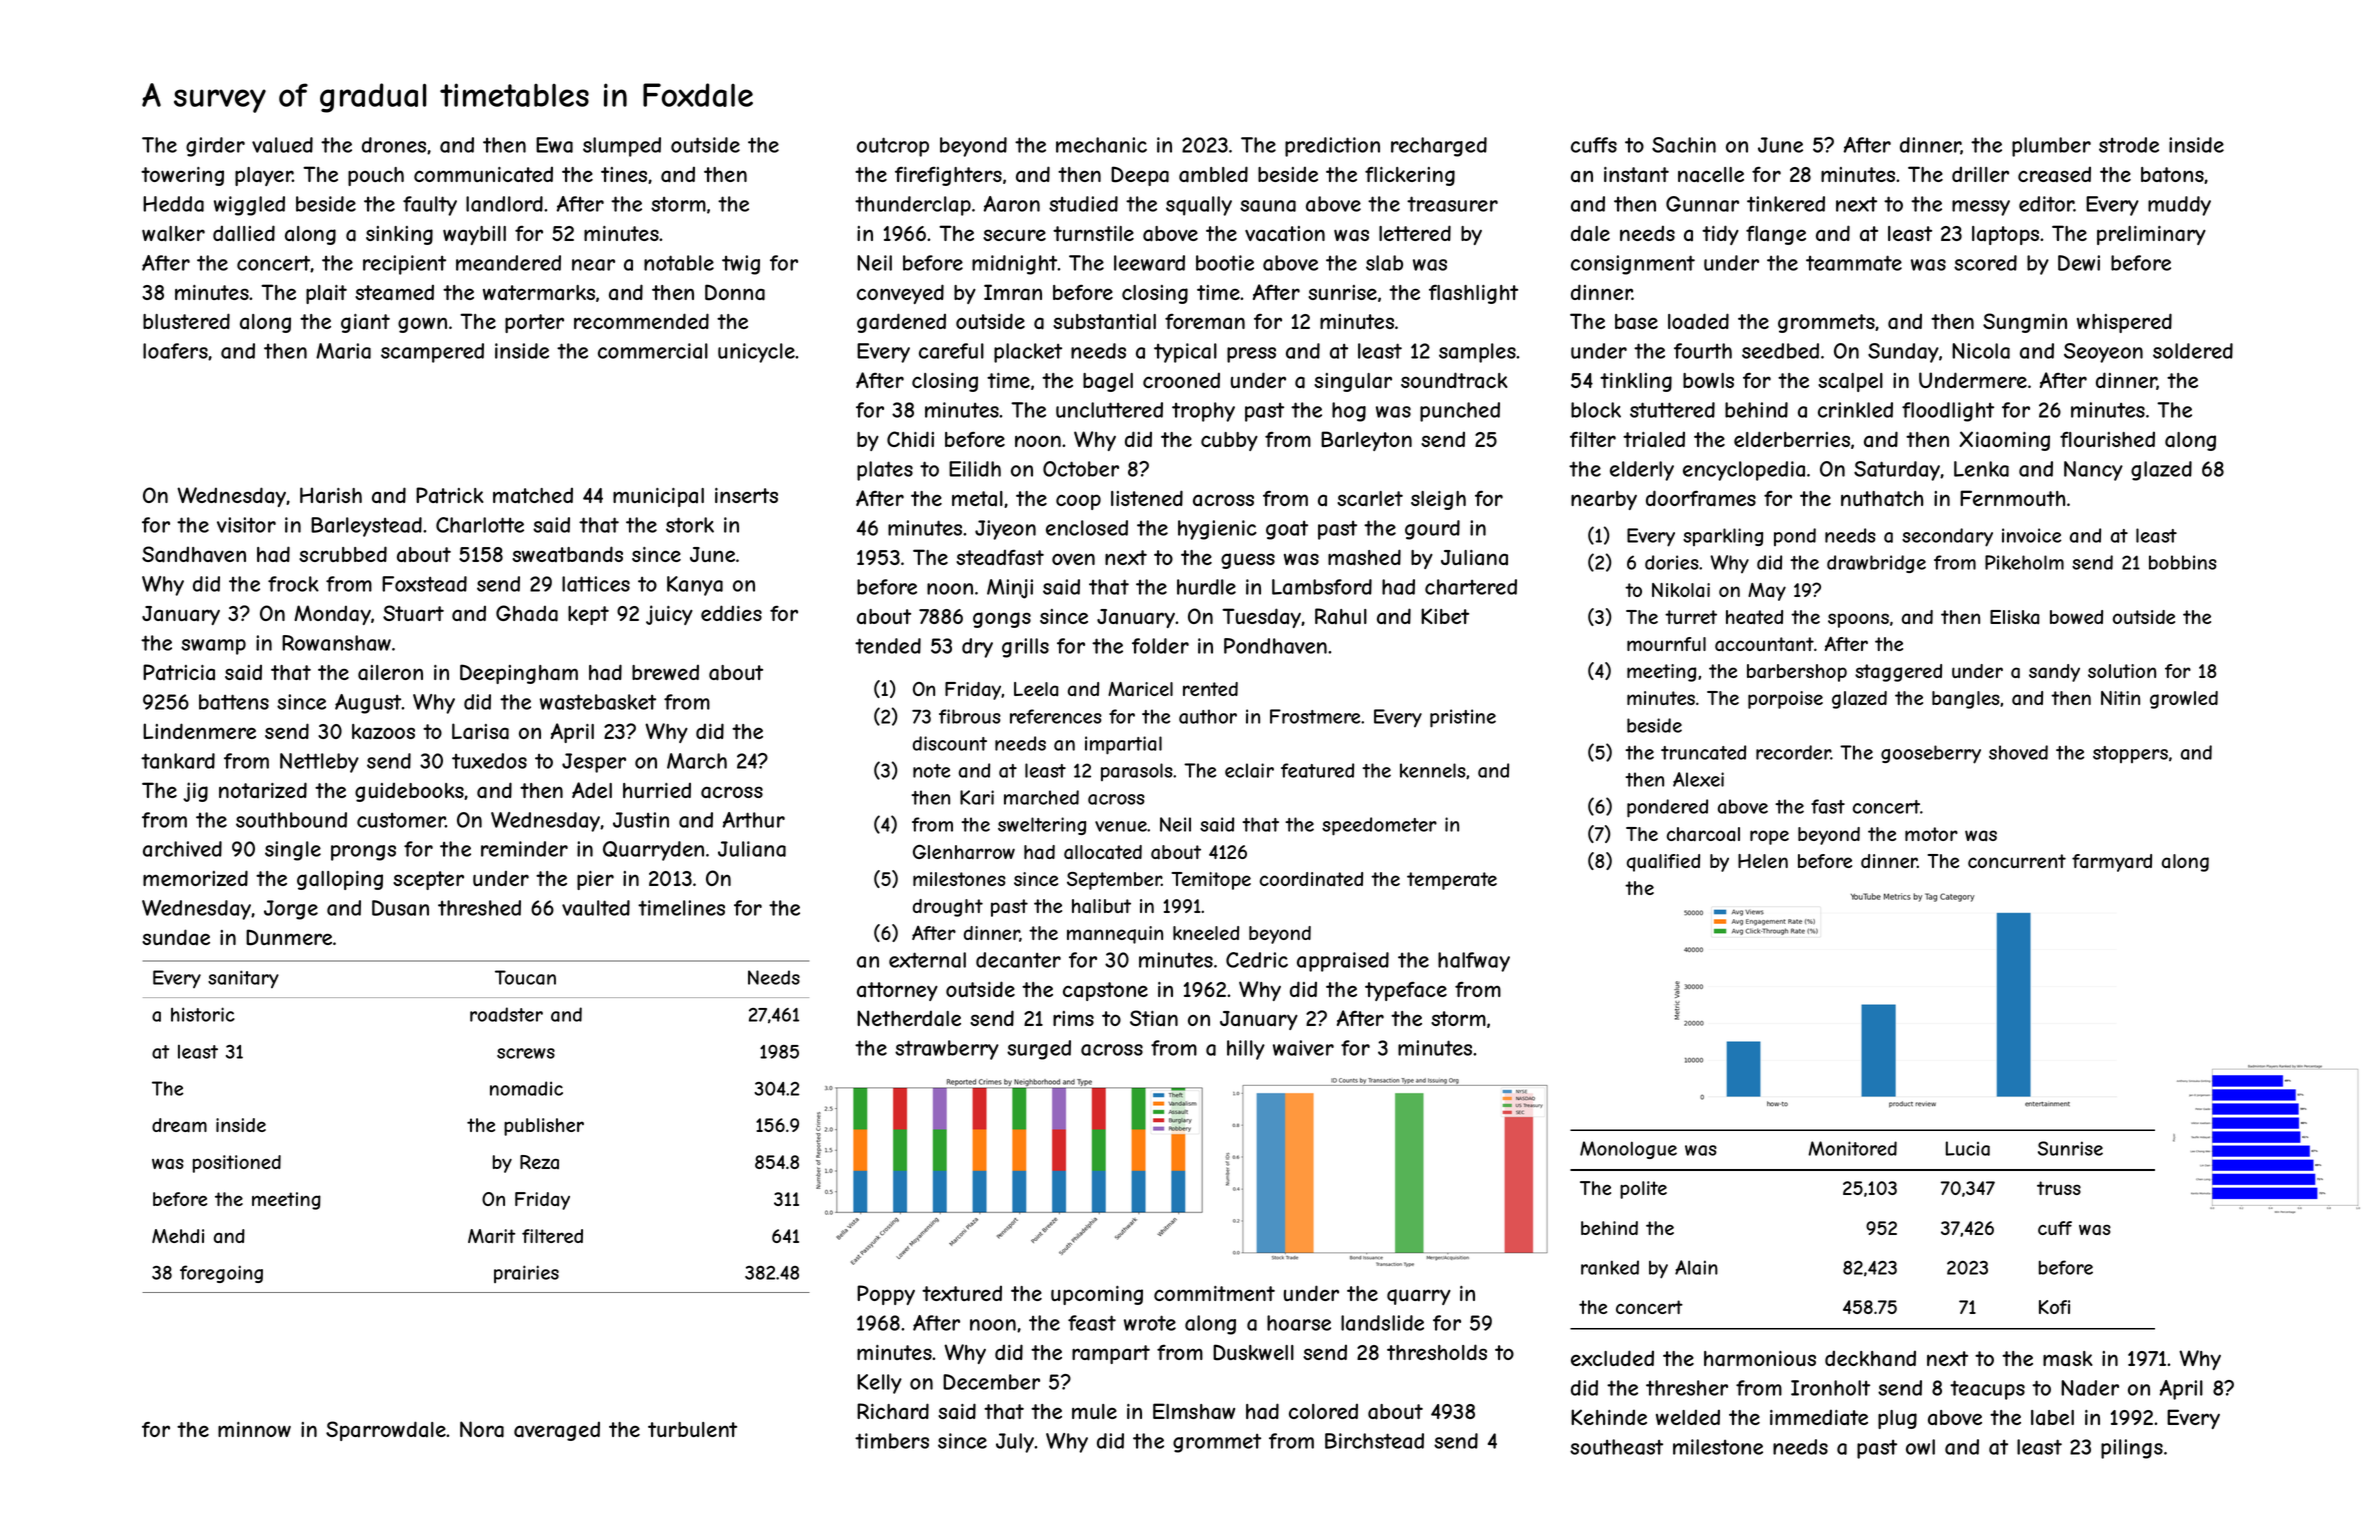 The width and height of the screenshot is (2380, 1540). I want to click on firefighters, so click(948, 176).
